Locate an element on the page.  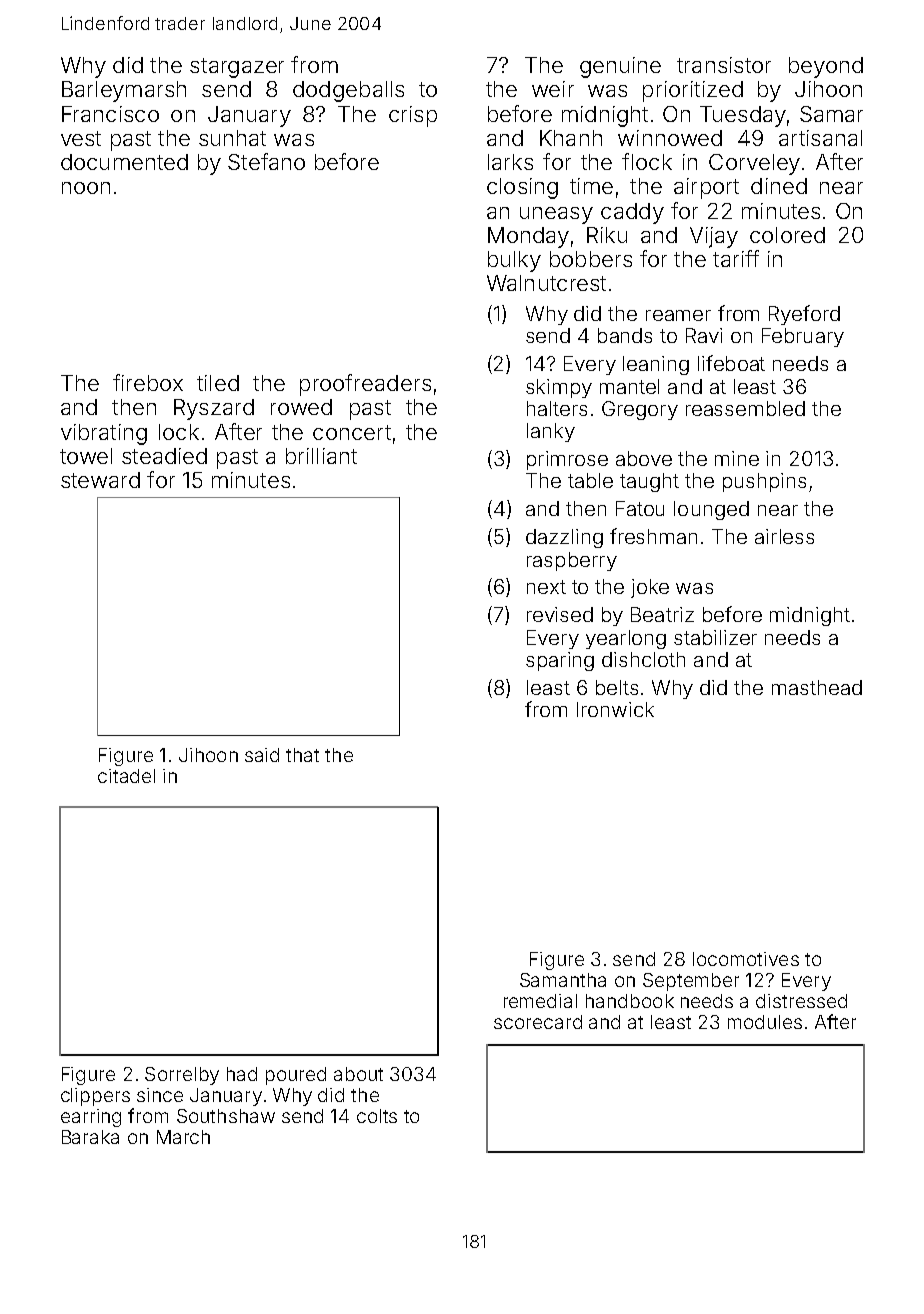
Sorrelby is located at coordinates (182, 1076).
